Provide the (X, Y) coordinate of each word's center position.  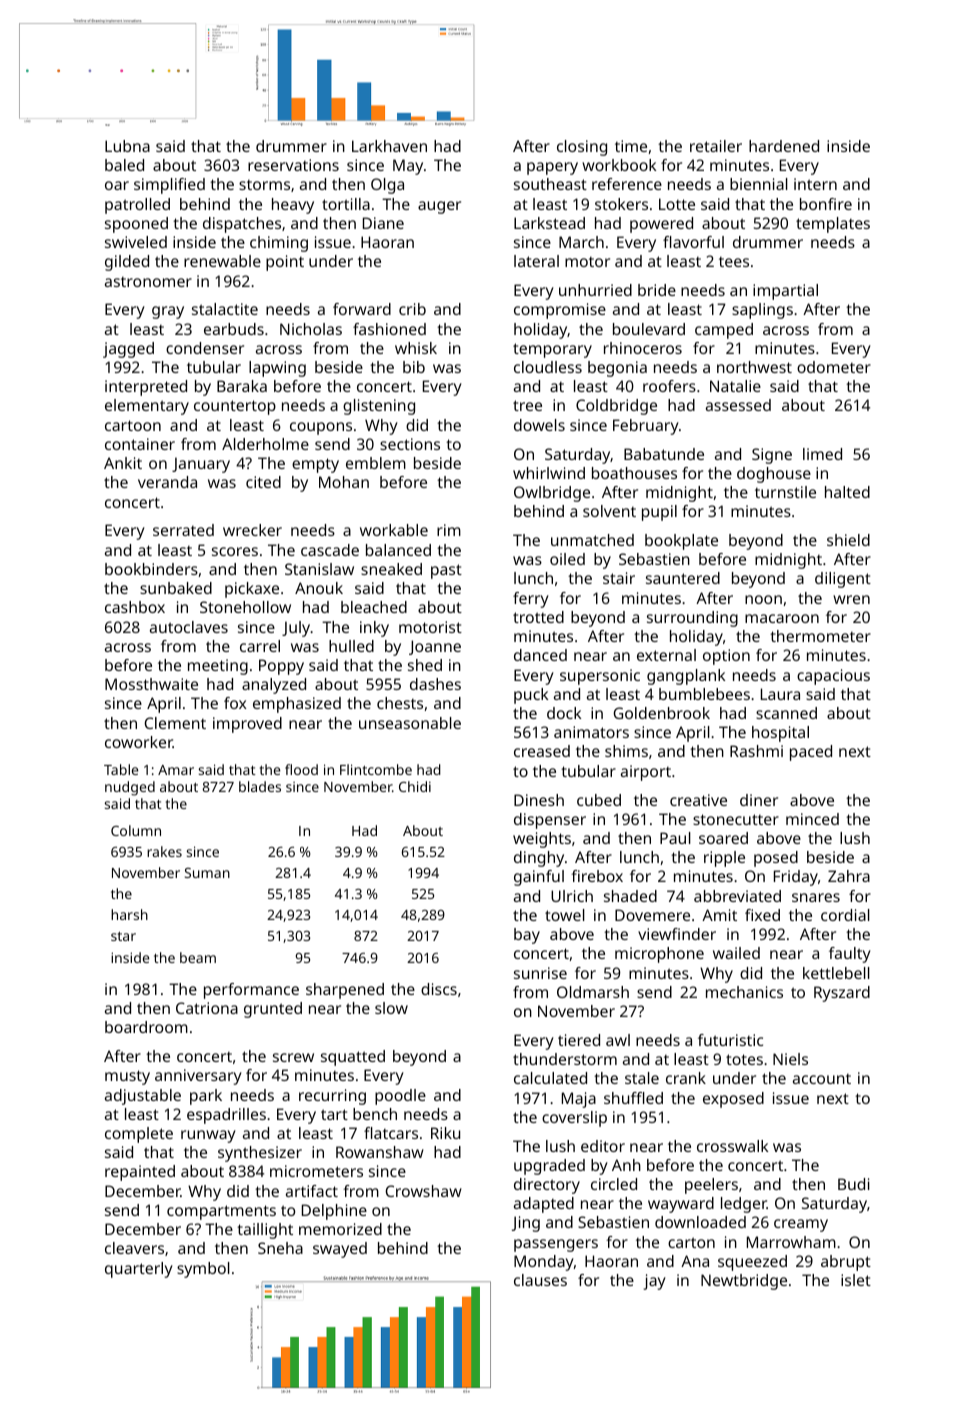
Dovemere (652, 915)
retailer (716, 146)
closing (582, 148)
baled (124, 165)
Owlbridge (552, 494)
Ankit (123, 463)
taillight (265, 1231)
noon (763, 599)
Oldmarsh (593, 992)
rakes (164, 851)
